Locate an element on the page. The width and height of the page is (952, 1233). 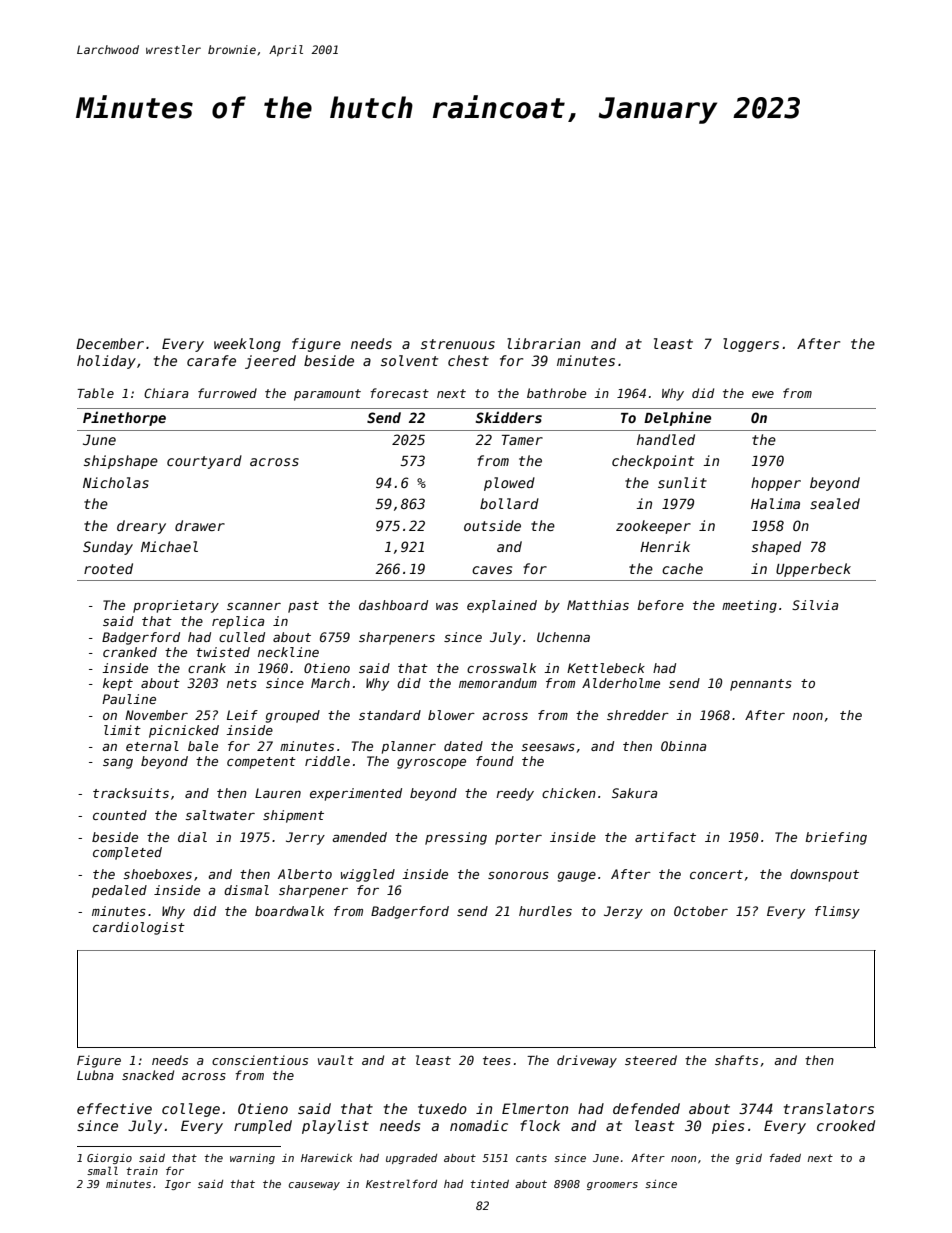
pennants is located at coordinates (761, 685).
